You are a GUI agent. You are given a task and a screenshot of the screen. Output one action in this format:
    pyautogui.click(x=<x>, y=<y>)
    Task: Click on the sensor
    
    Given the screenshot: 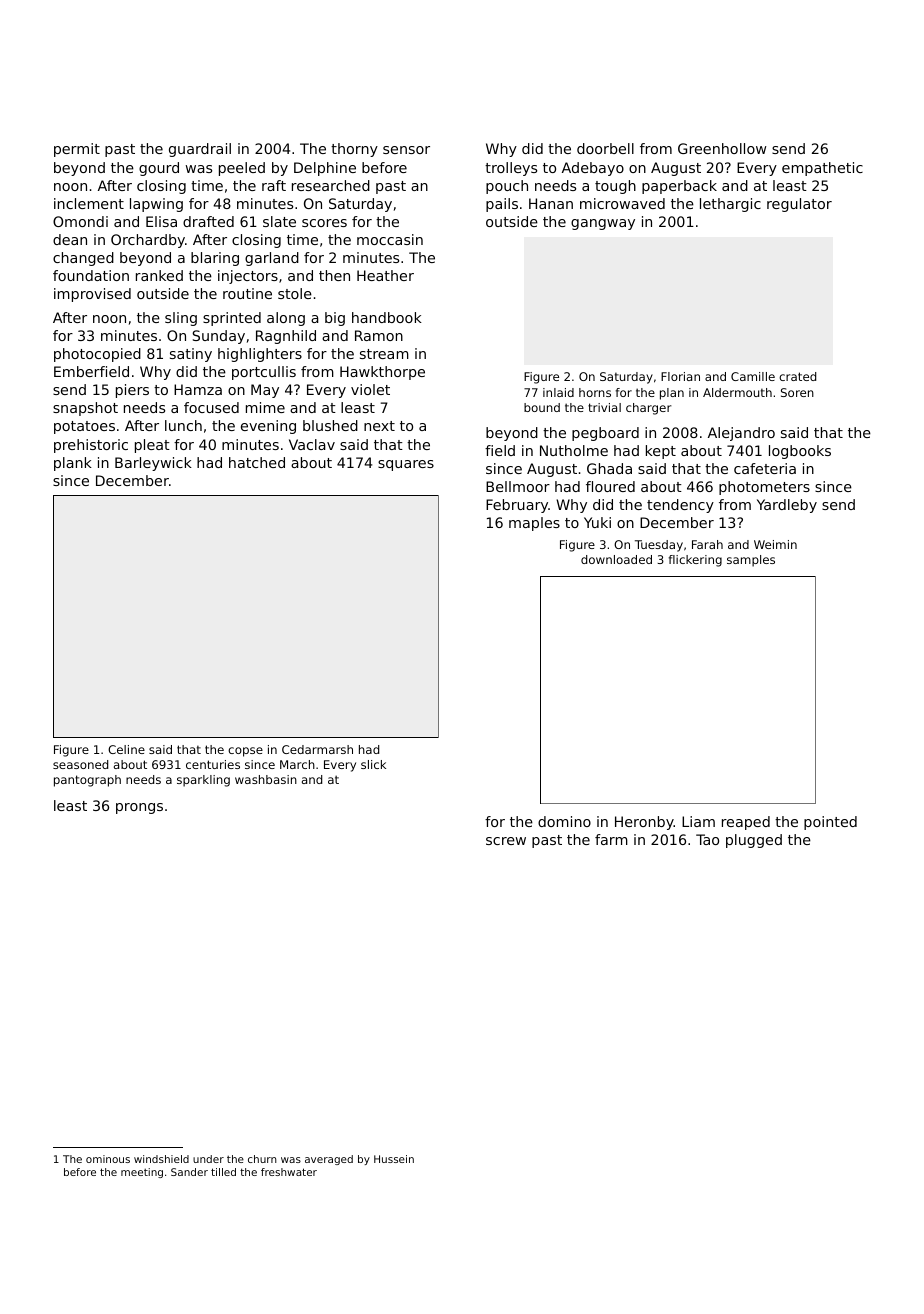 What is the action you would take?
    pyautogui.click(x=406, y=150)
